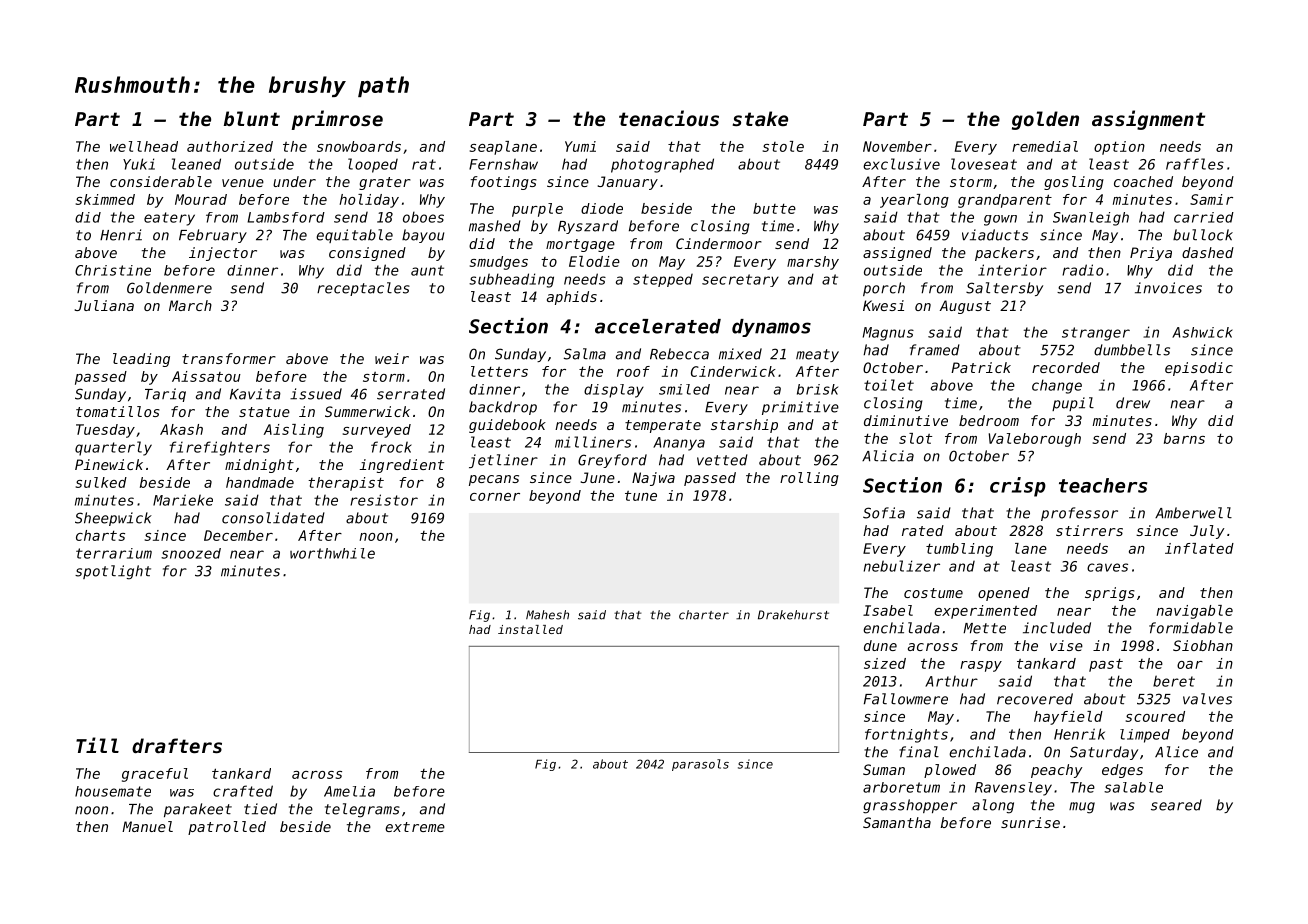  Describe the element at coordinates (190, 305) in the page. I see `March` at that location.
